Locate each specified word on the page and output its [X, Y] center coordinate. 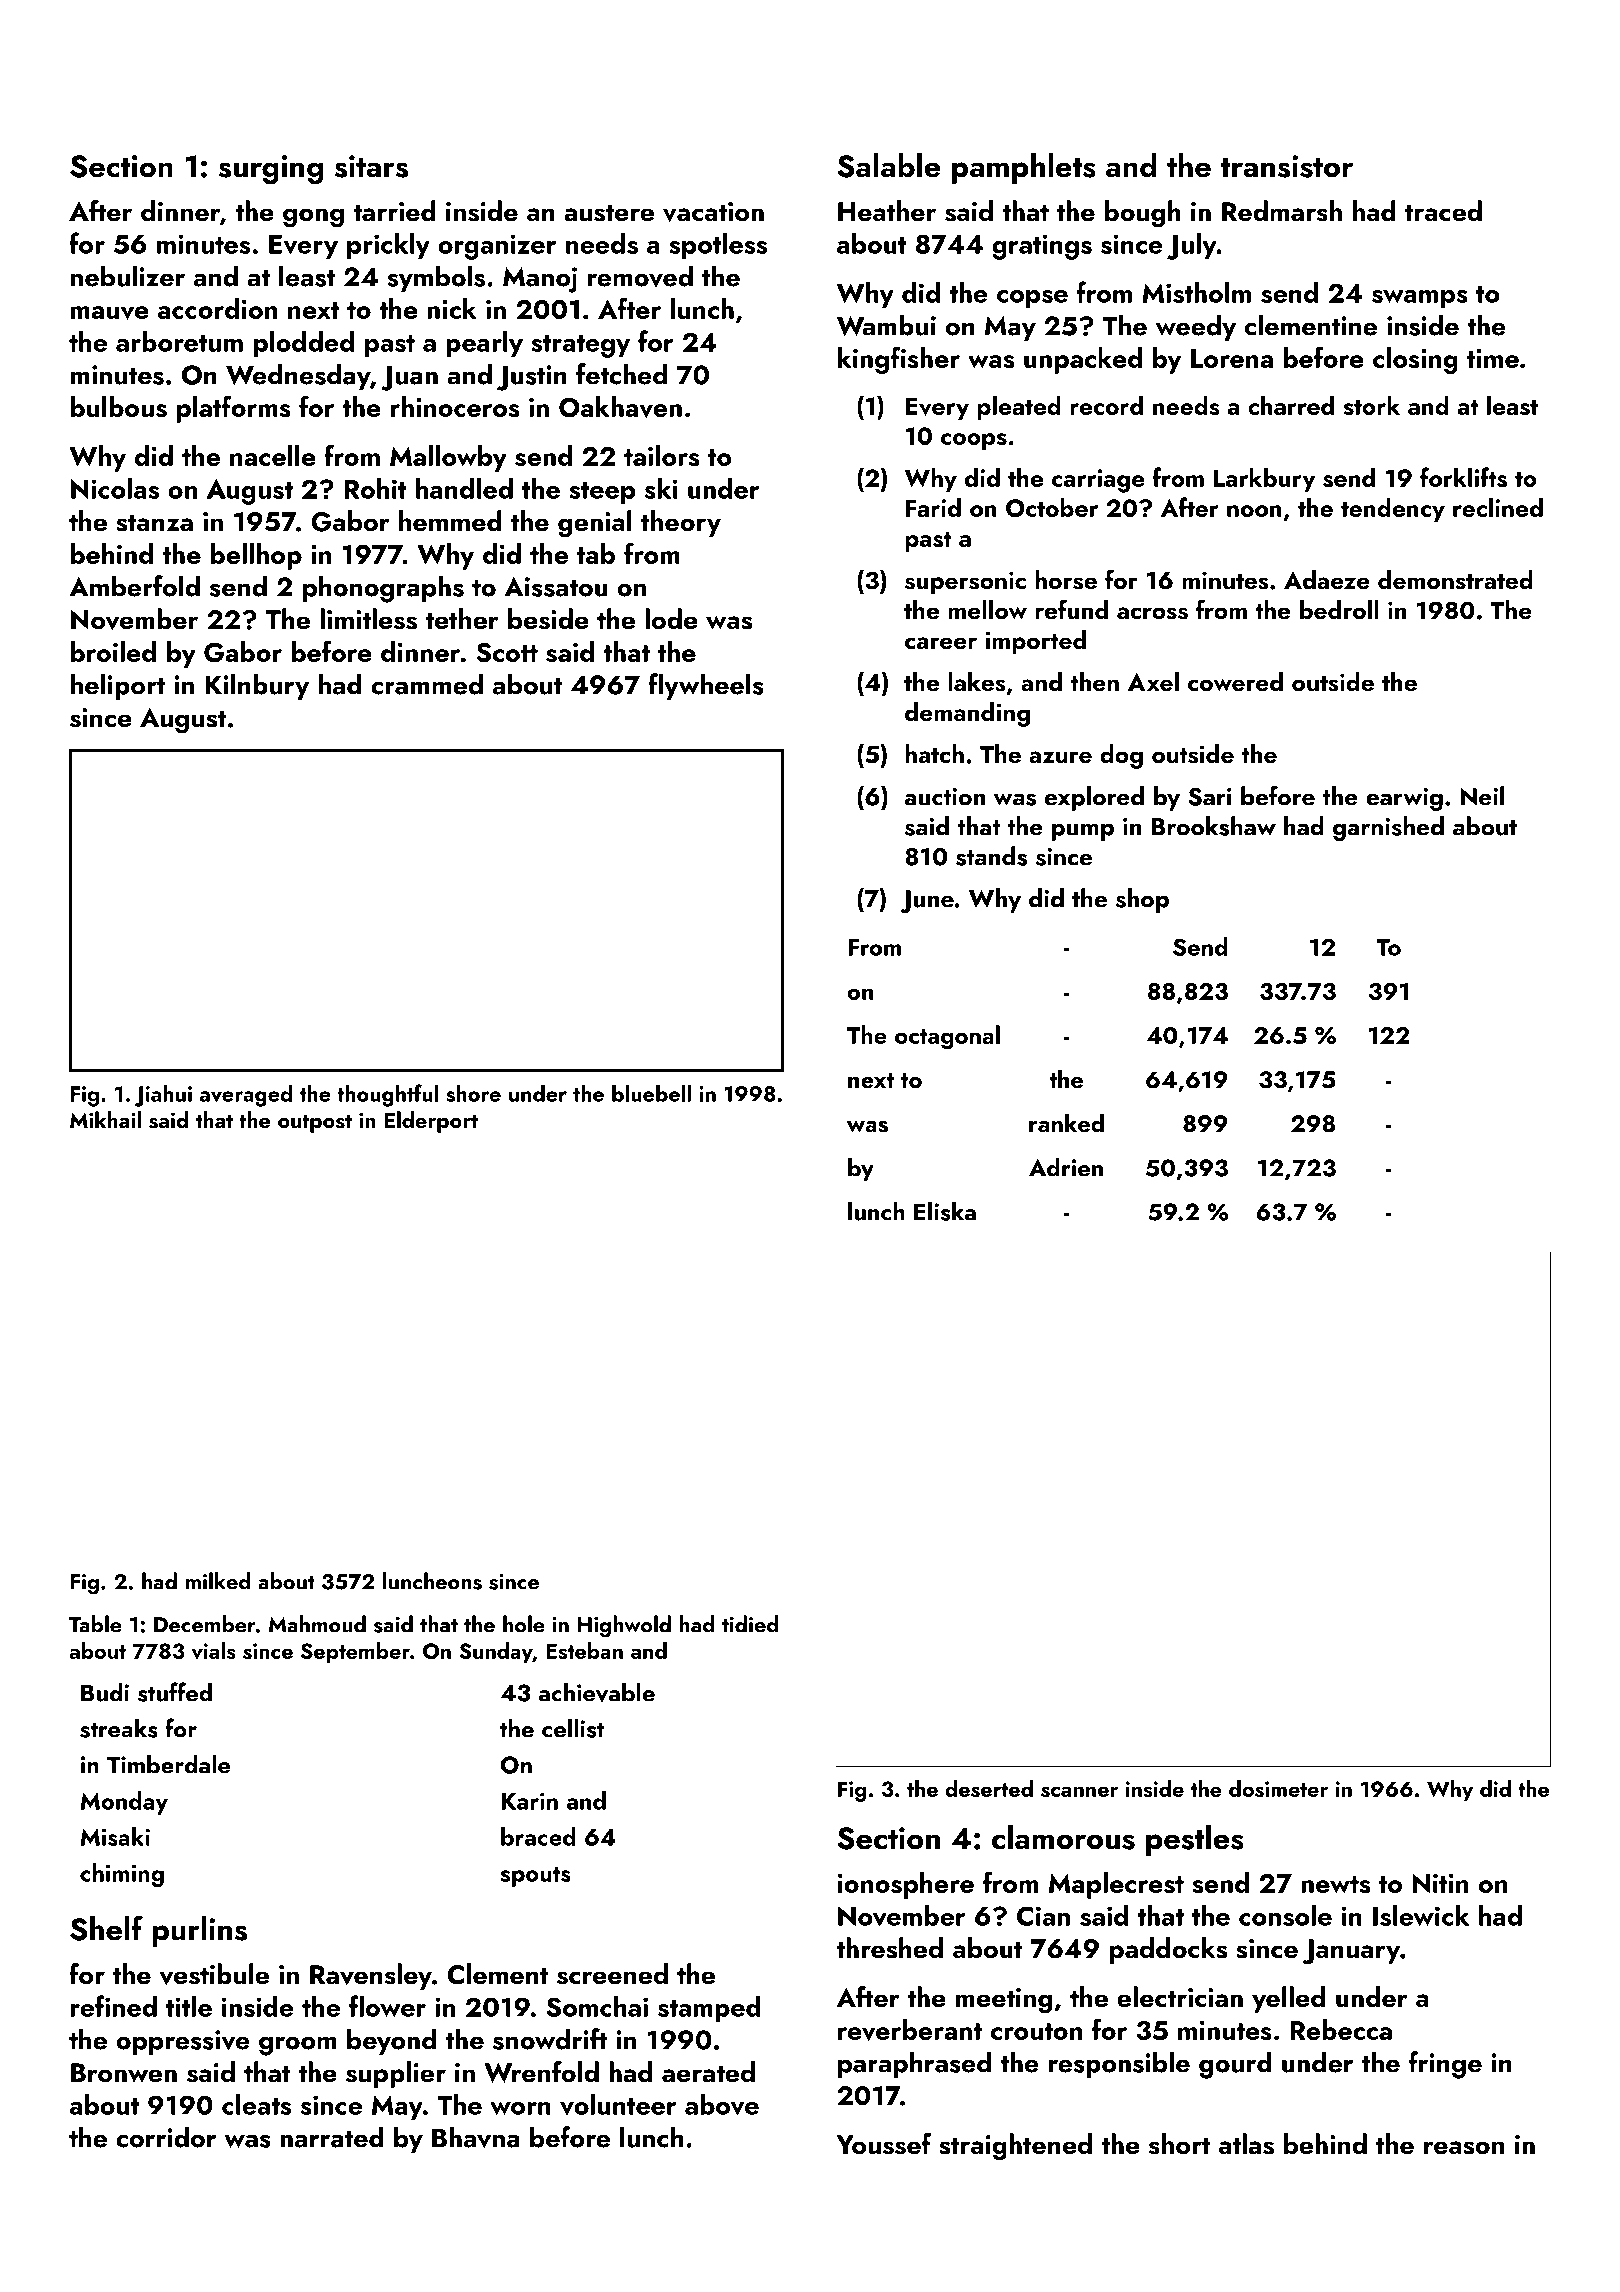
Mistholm [1196, 292]
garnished [1388, 828]
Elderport [431, 1122]
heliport [118, 686]
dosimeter [1278, 1788]
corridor [166, 2137]
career [941, 643]
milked [218, 1581]
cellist [573, 1728]
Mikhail [105, 1119]
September [355, 1653]
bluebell [651, 1093]
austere [609, 213]
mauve [110, 313]
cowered [1235, 682]
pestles [1195, 1840]
